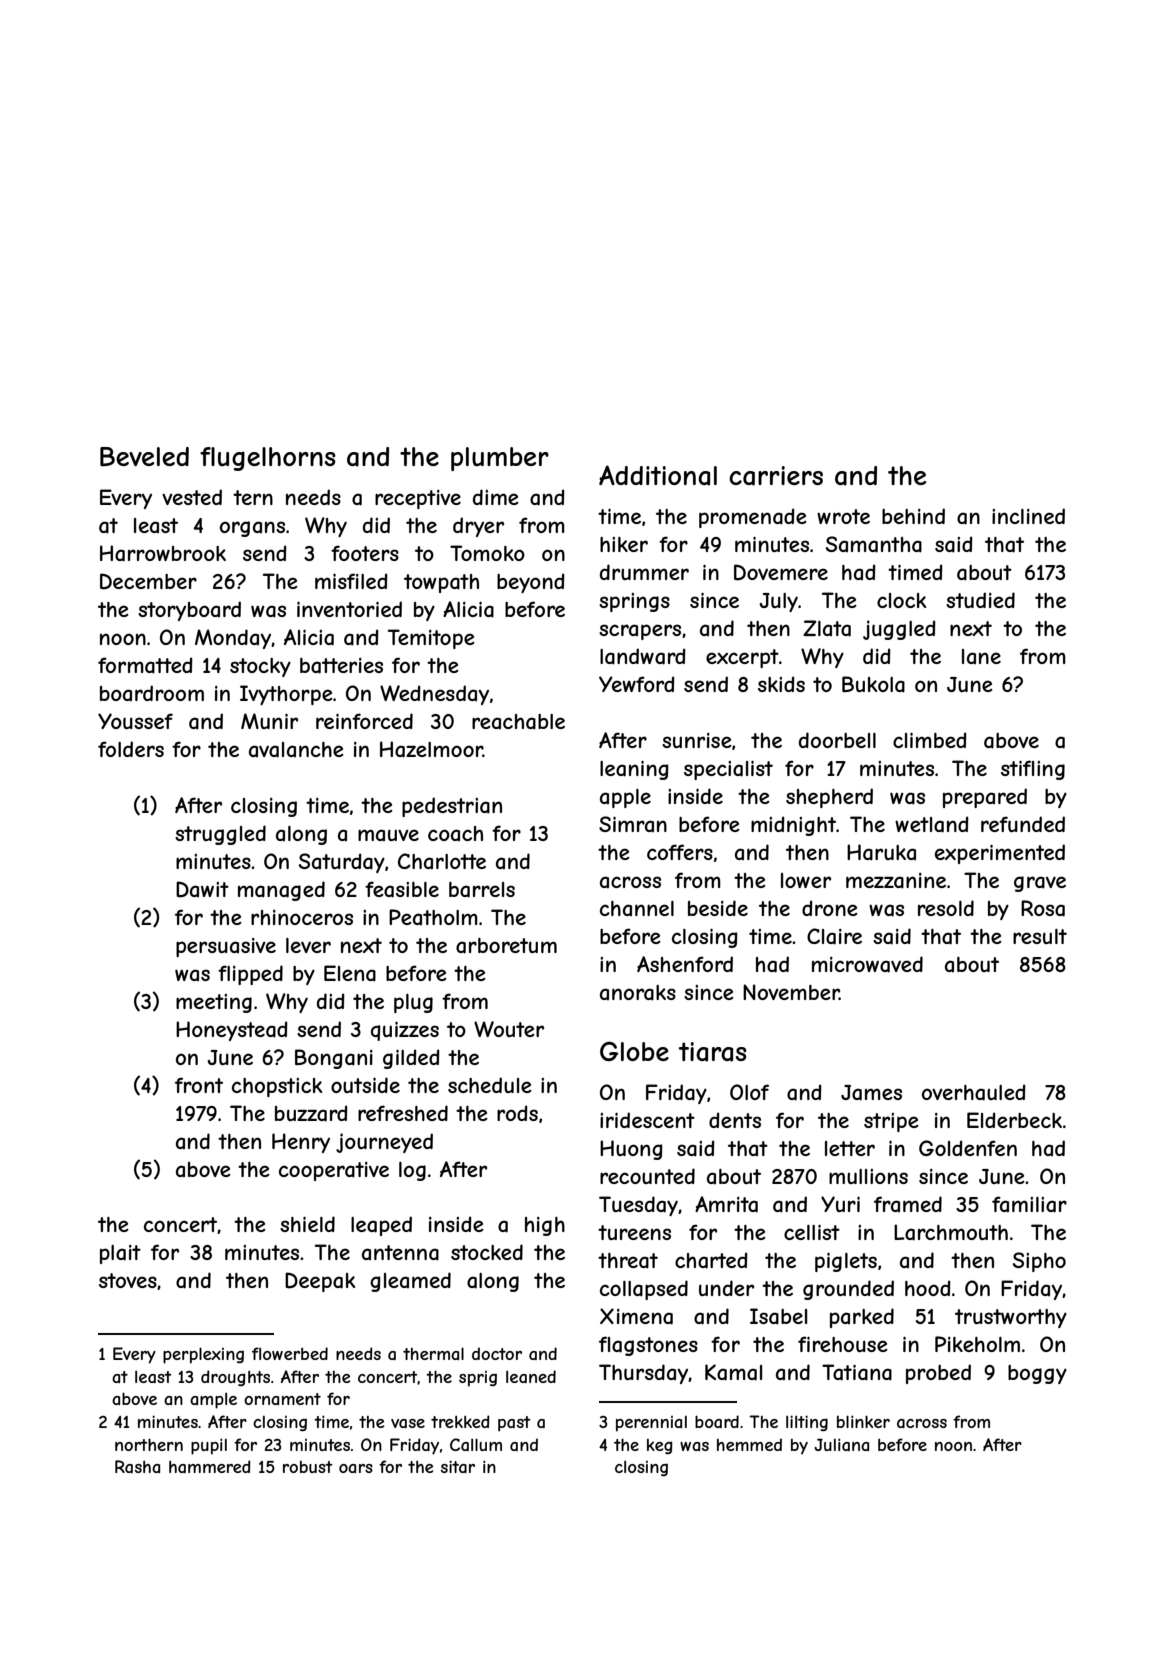  What do you see at coordinates (974, 1092) in the page?
I see `overhauled` at bounding box center [974, 1092].
